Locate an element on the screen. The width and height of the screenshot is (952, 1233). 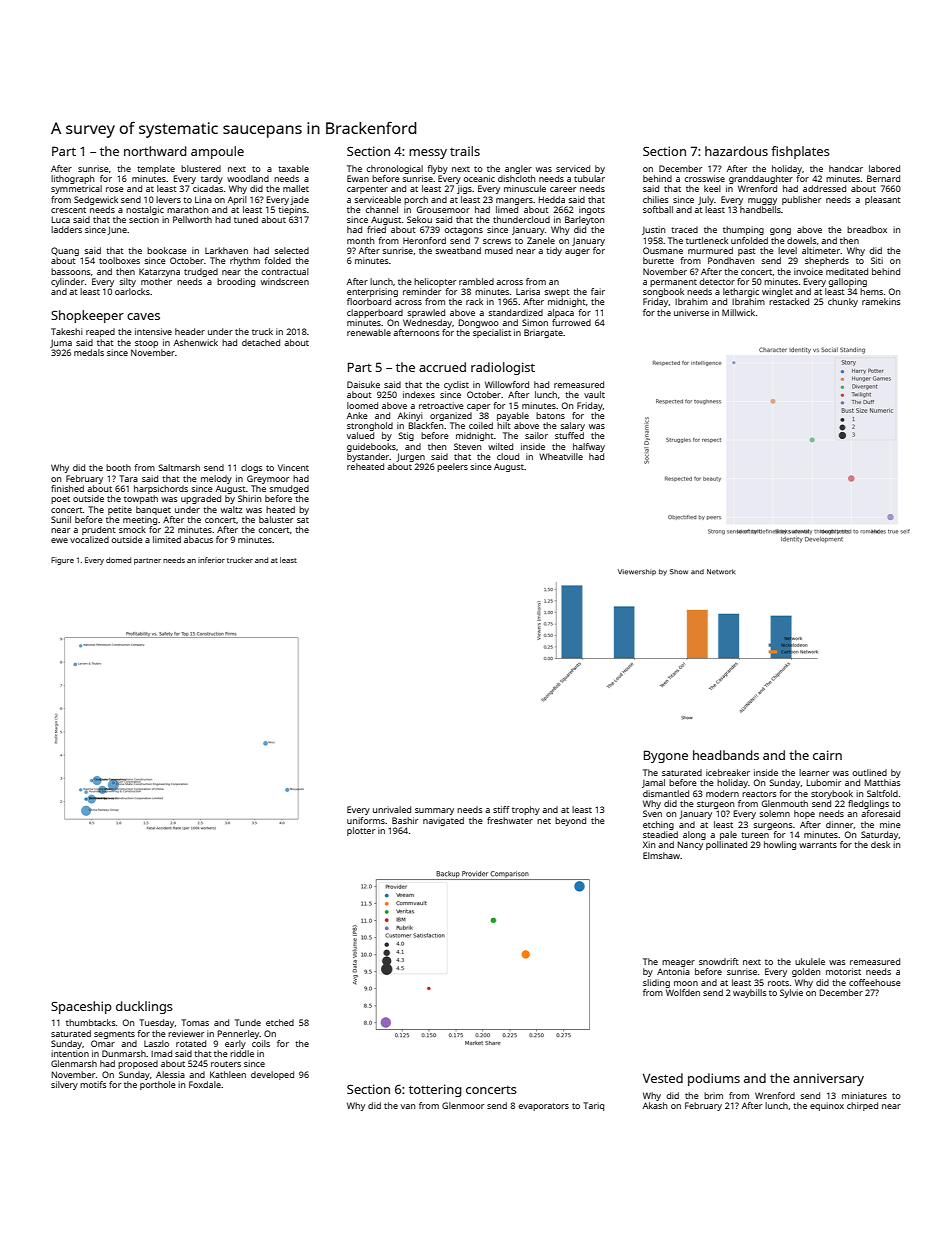
stiff is located at coordinates (501, 809).
